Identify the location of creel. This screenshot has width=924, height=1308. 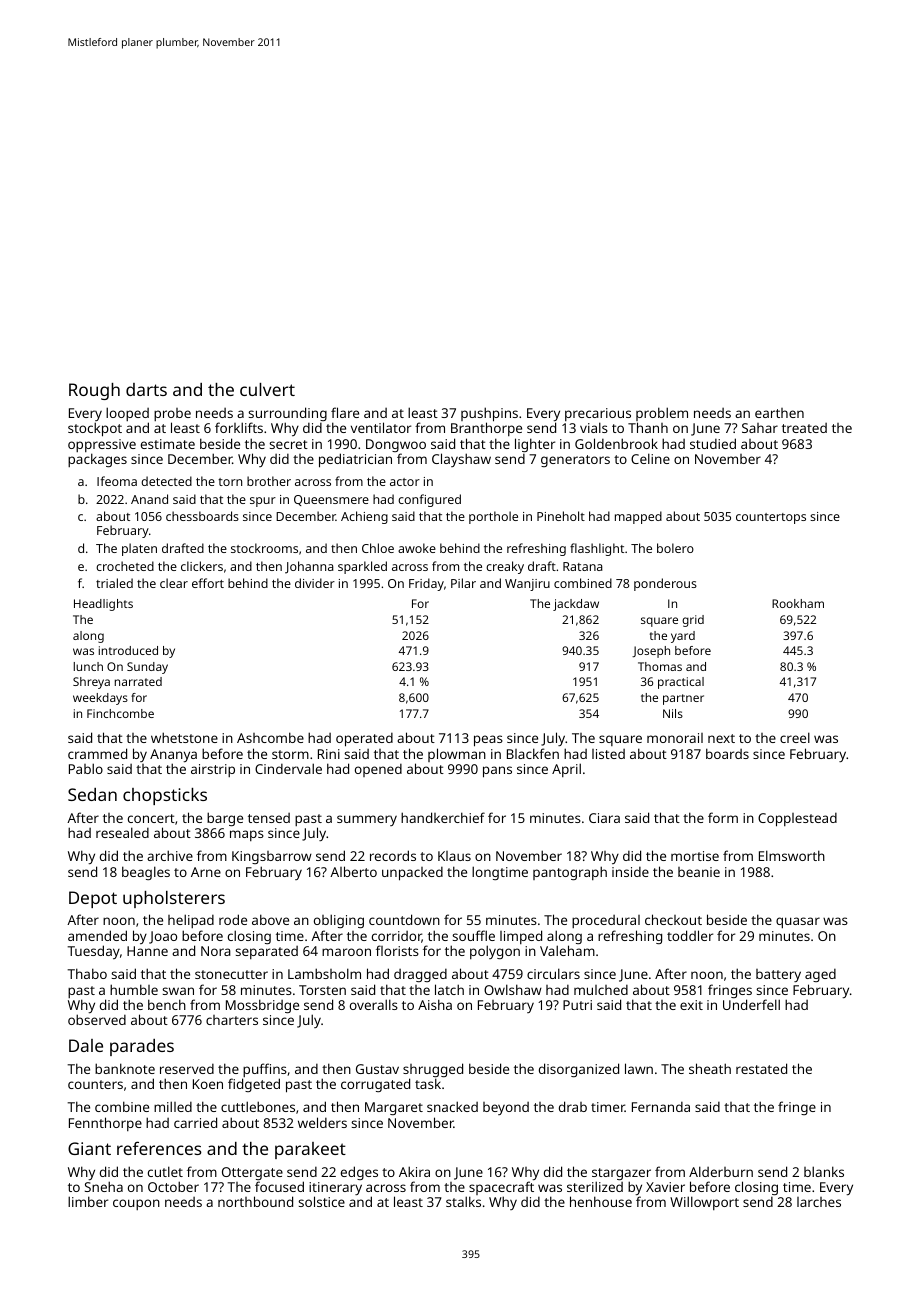
(795, 737).
